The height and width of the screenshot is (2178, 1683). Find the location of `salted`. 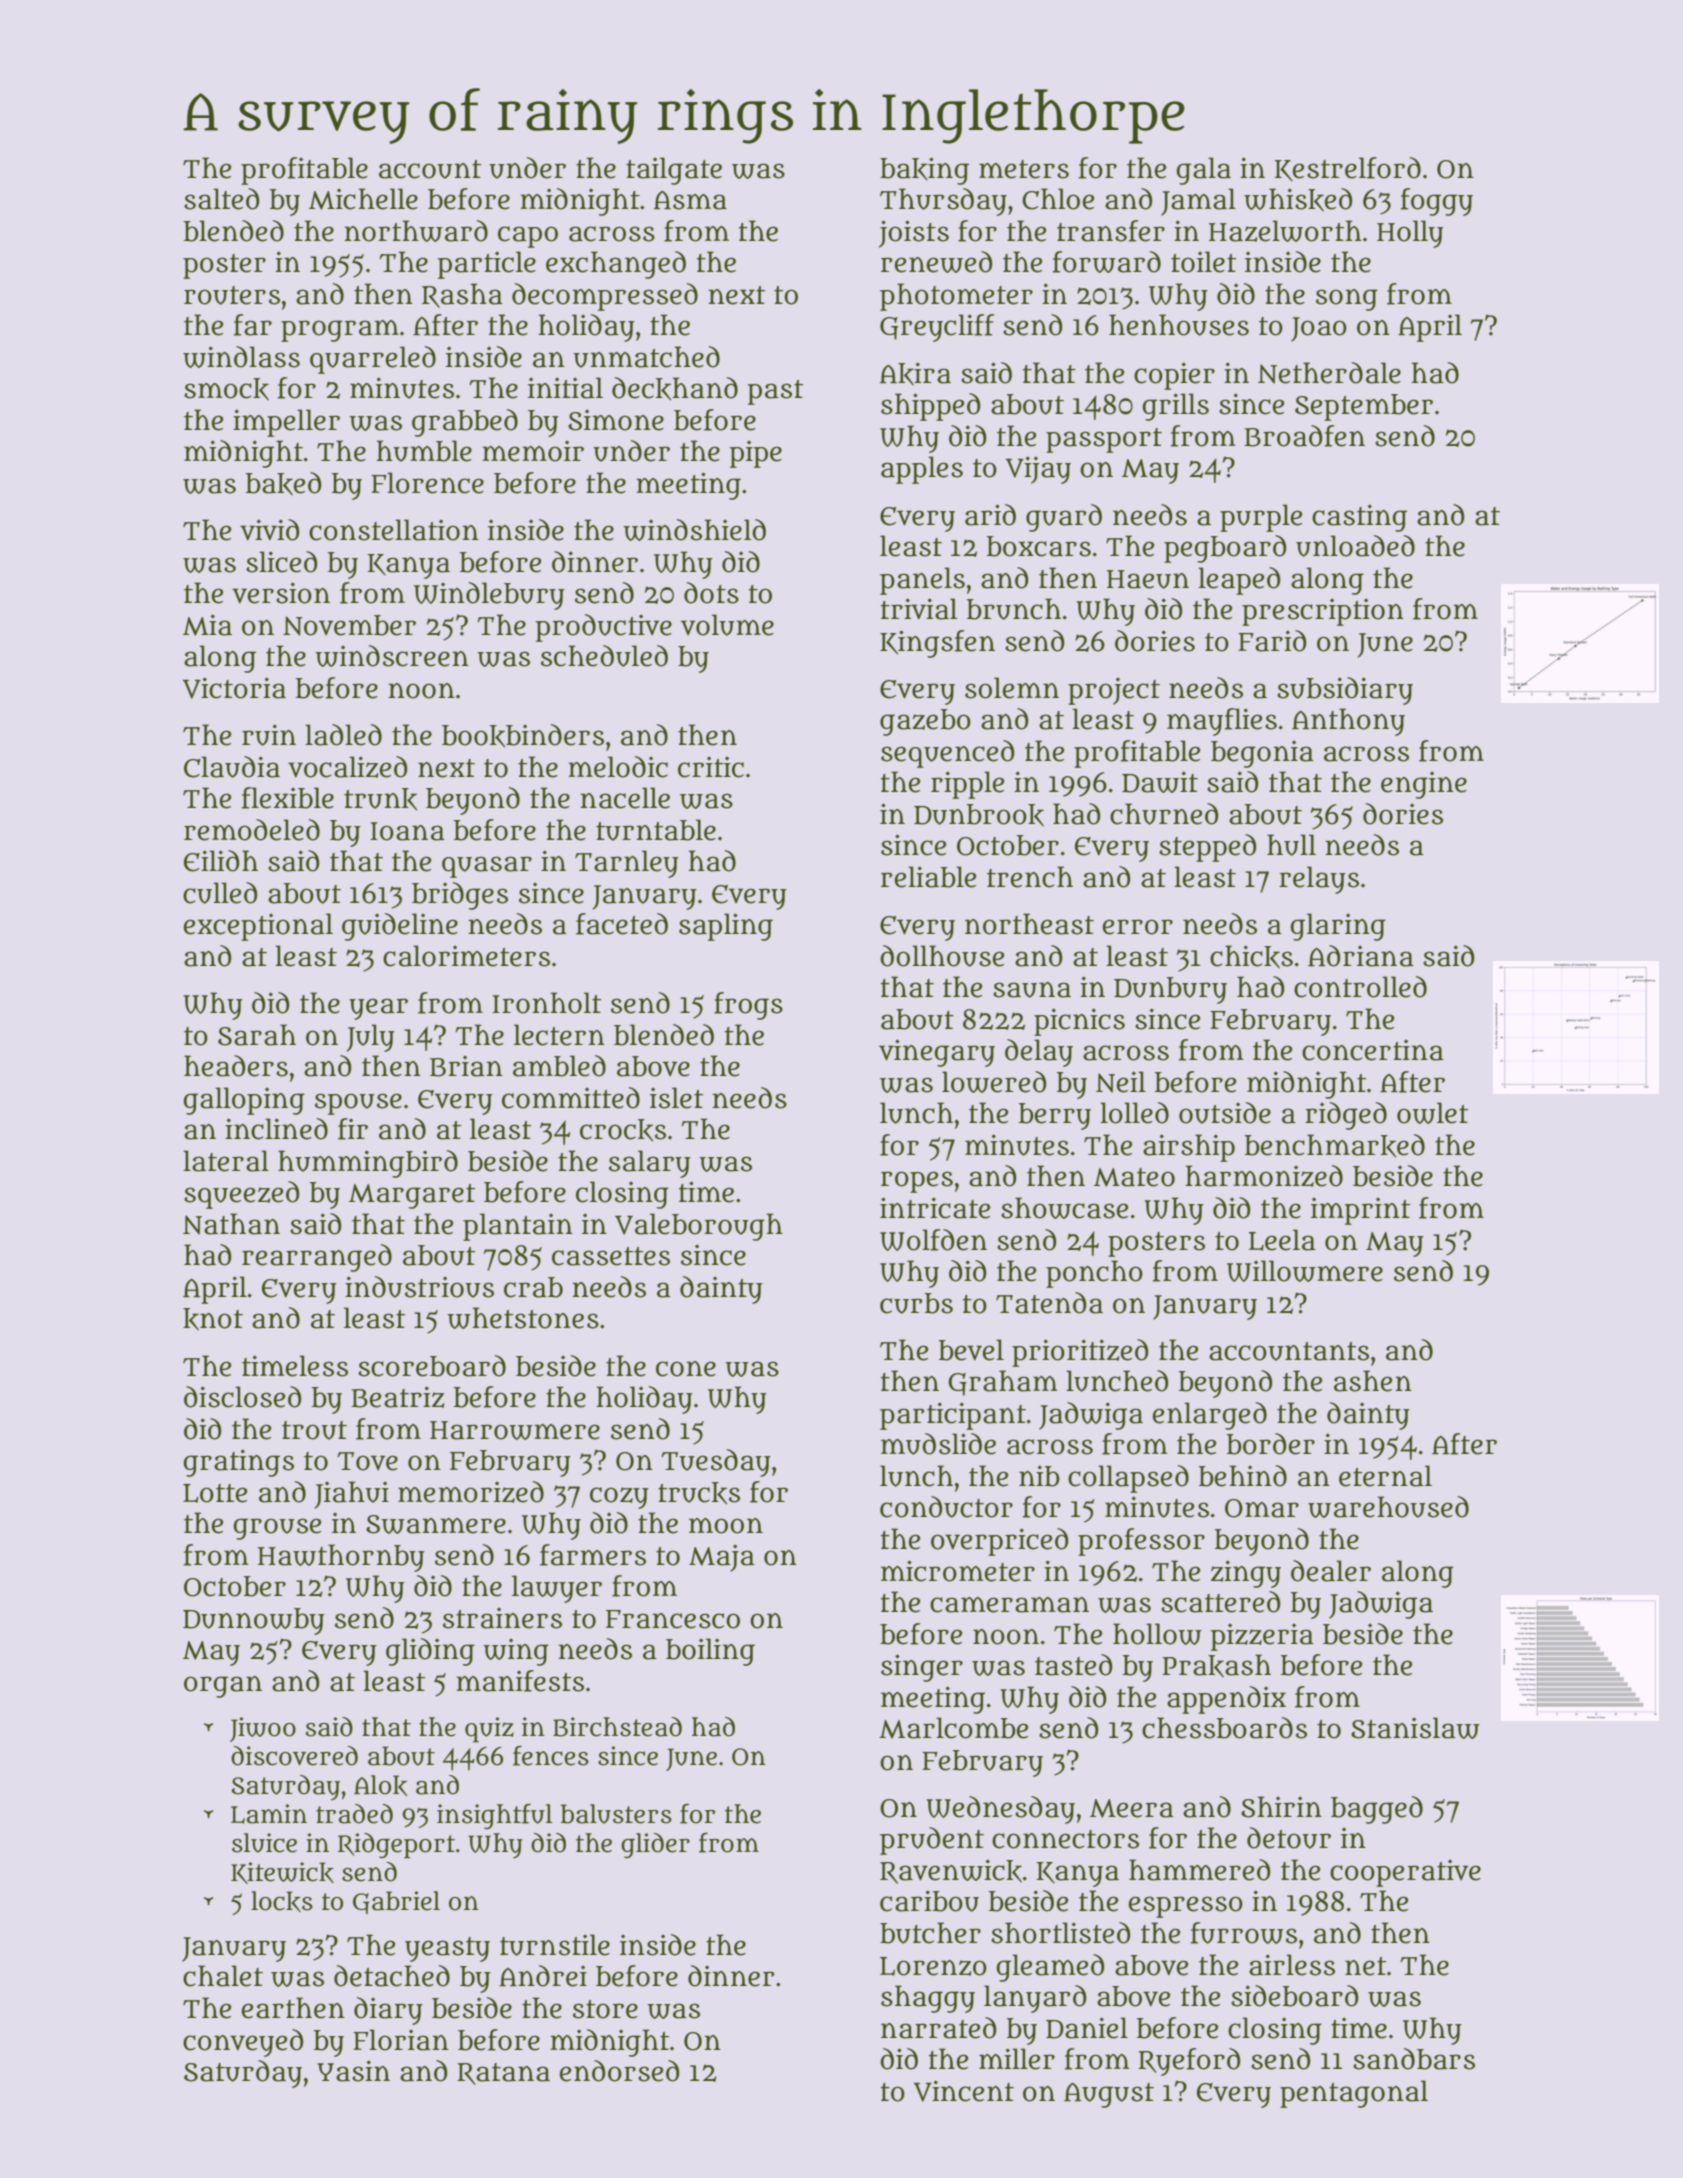

salted is located at coordinates (221, 199).
